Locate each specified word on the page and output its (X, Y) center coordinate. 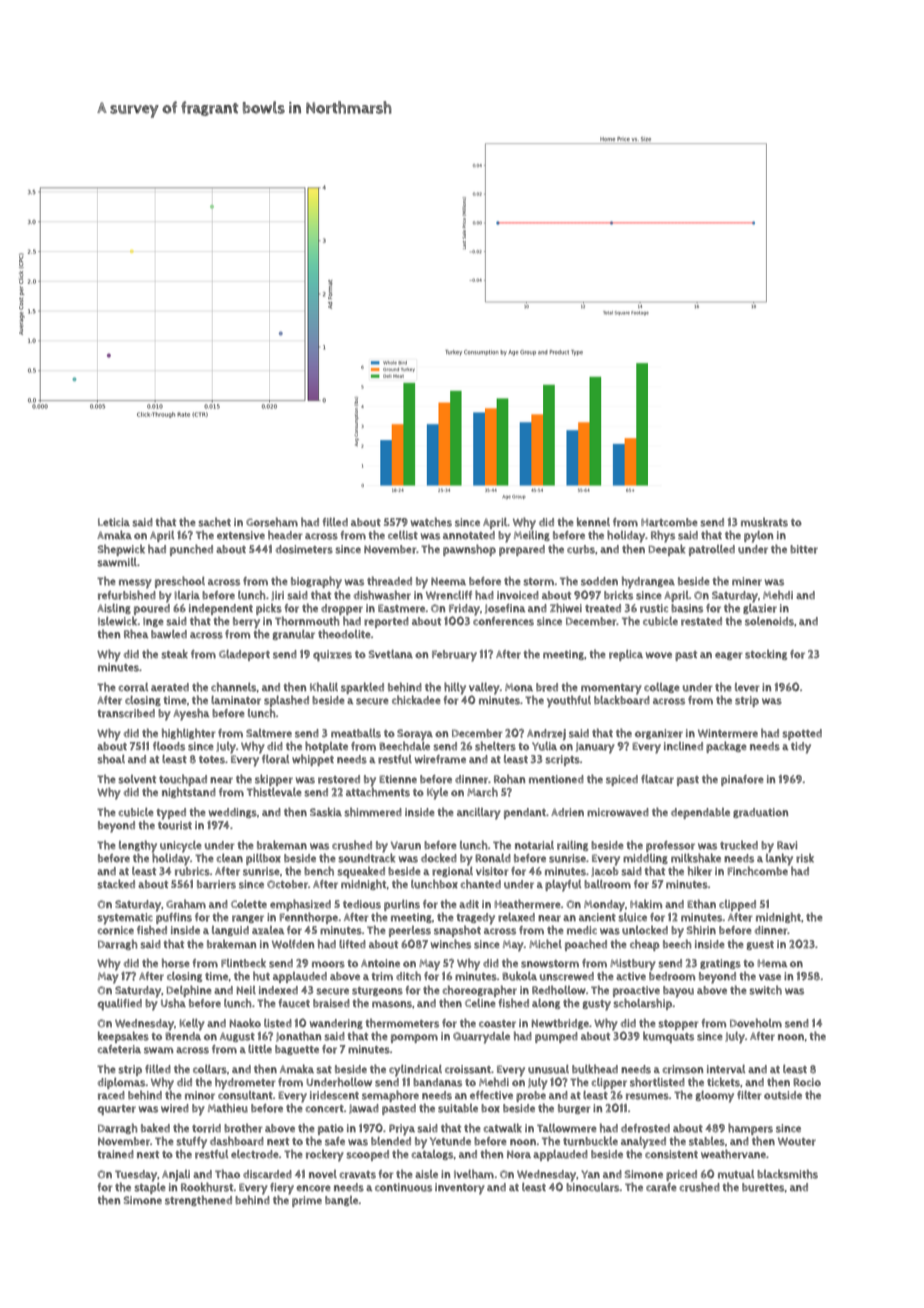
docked (439, 858)
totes (212, 760)
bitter (804, 549)
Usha (173, 1003)
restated (701, 621)
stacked (116, 884)
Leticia (114, 522)
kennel (593, 522)
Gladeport (244, 655)
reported (386, 622)
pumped (556, 1037)
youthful (569, 701)
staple (150, 1188)
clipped (737, 905)
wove (659, 655)
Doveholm (756, 1023)
